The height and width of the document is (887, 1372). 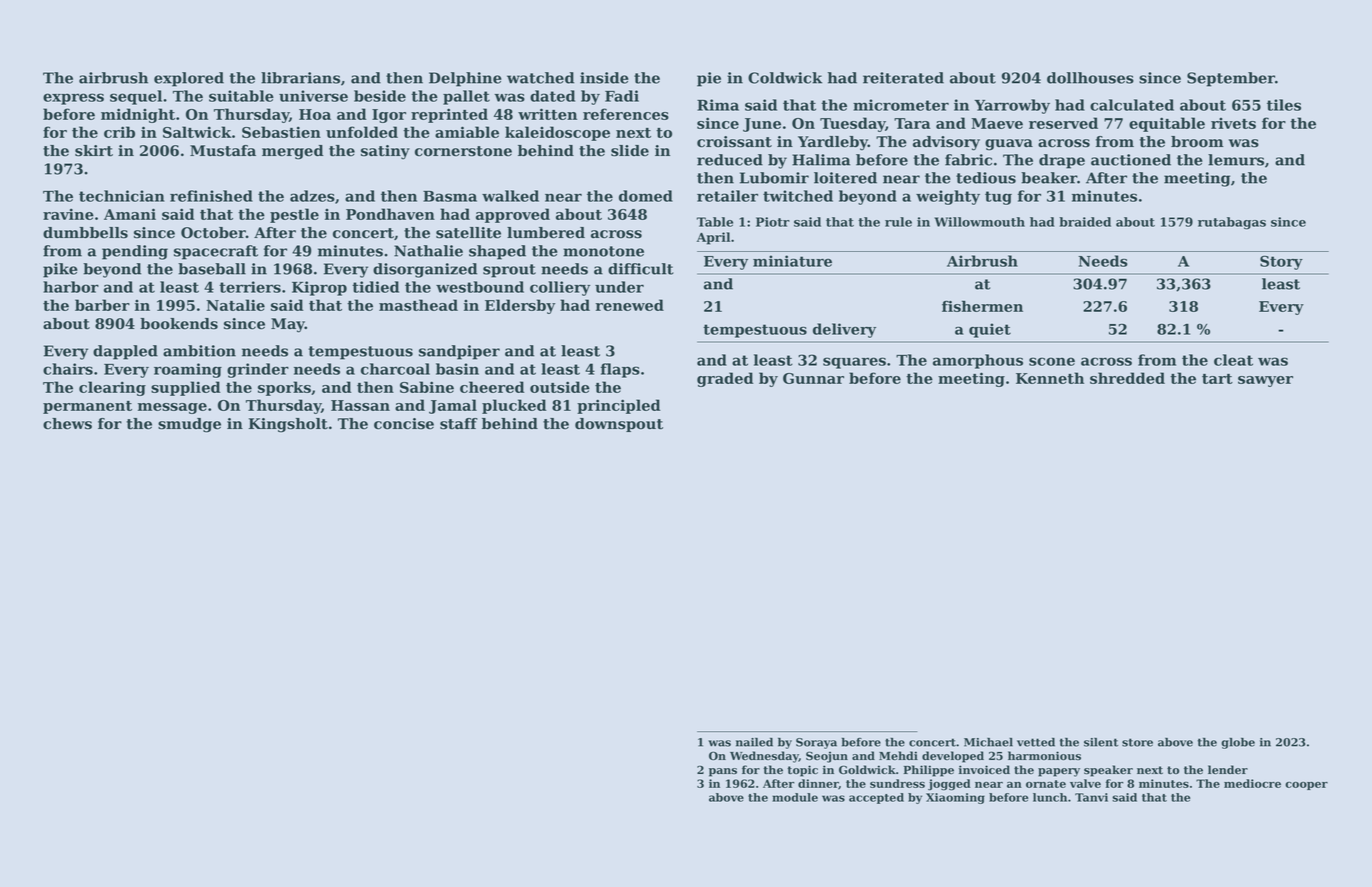 I want to click on Kingsholt, so click(x=288, y=425).
